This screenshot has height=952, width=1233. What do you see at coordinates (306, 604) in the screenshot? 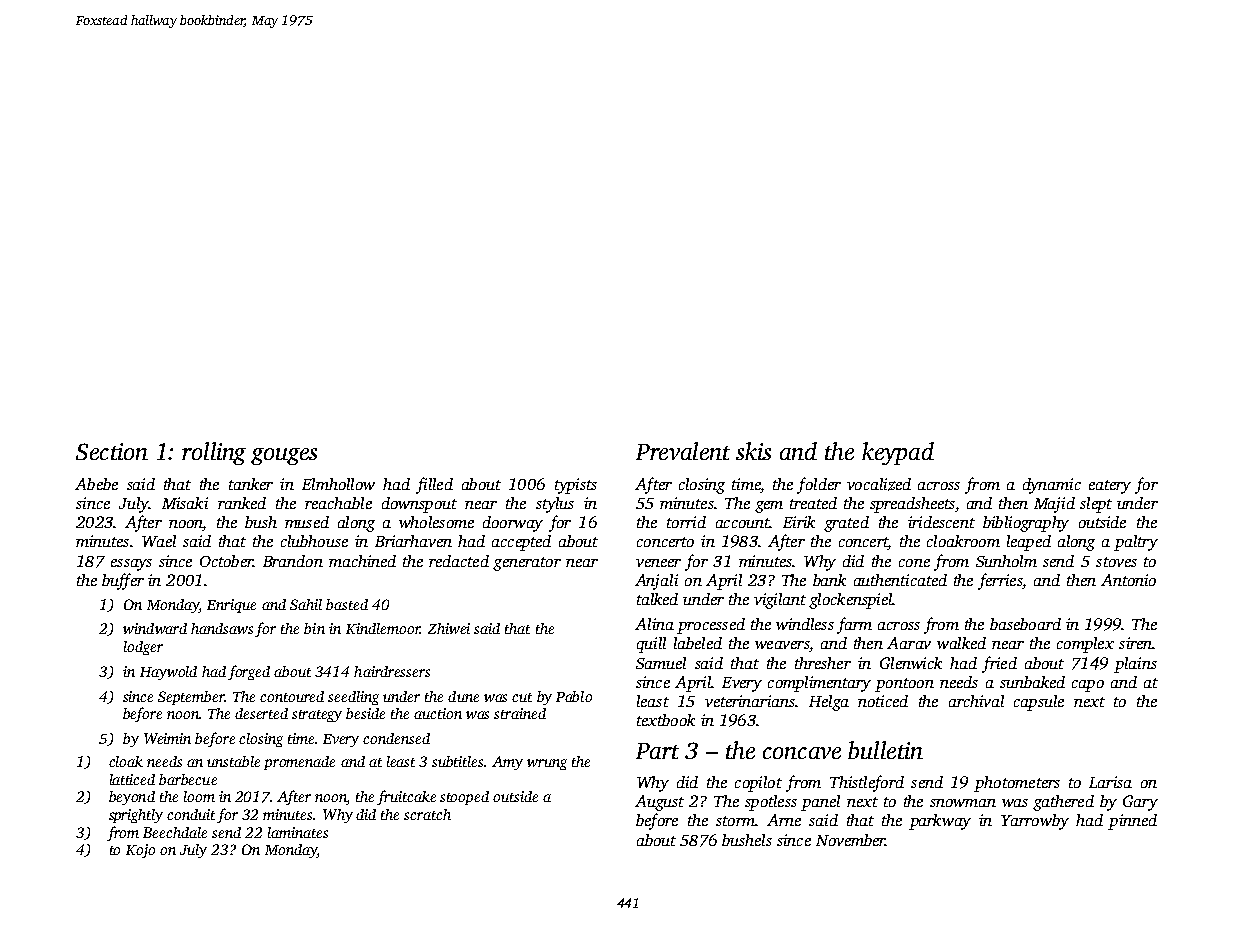
I see `Sahil` at bounding box center [306, 604].
